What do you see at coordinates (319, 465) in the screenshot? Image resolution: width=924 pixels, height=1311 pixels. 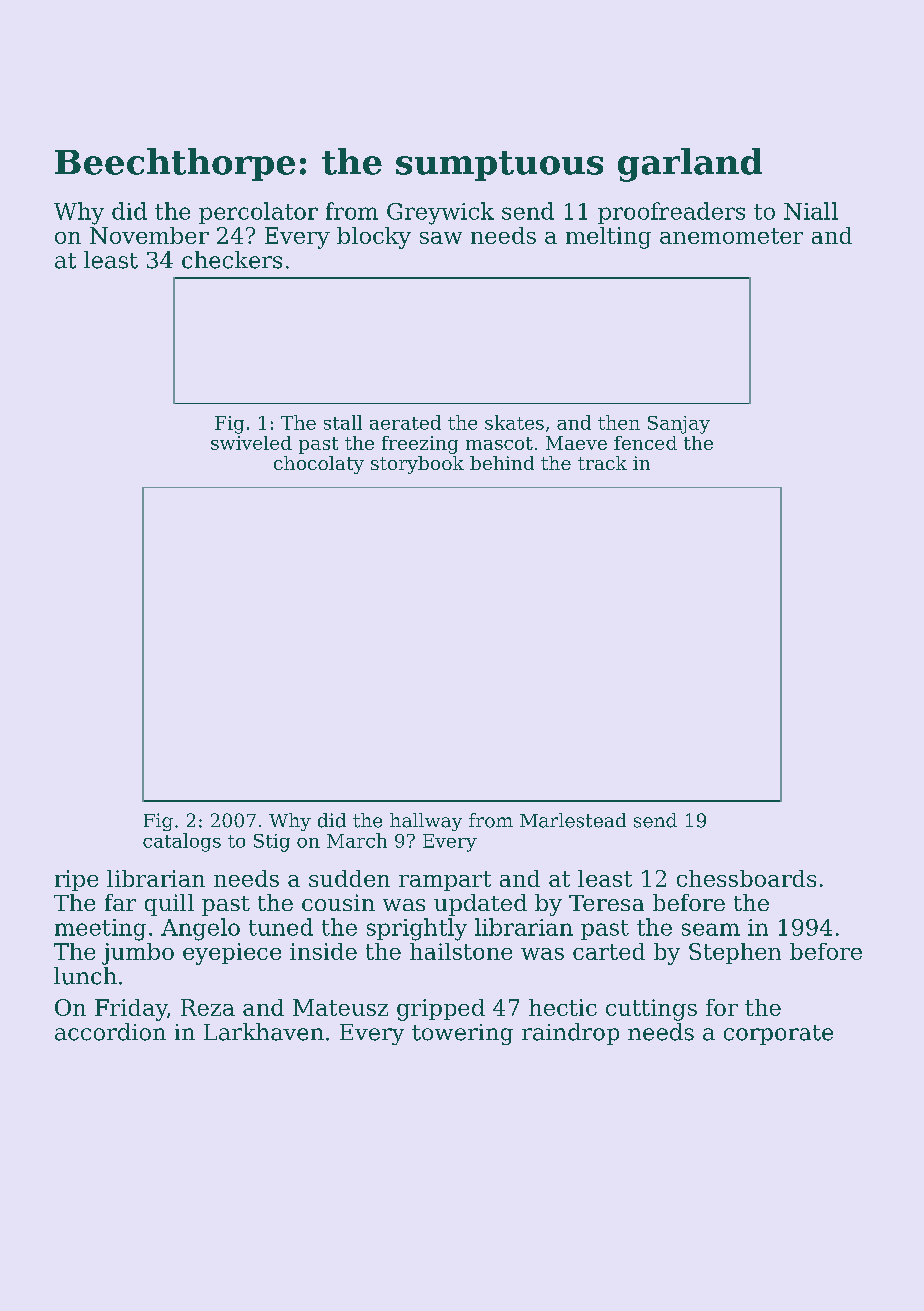 I see `chocolaty` at bounding box center [319, 465].
